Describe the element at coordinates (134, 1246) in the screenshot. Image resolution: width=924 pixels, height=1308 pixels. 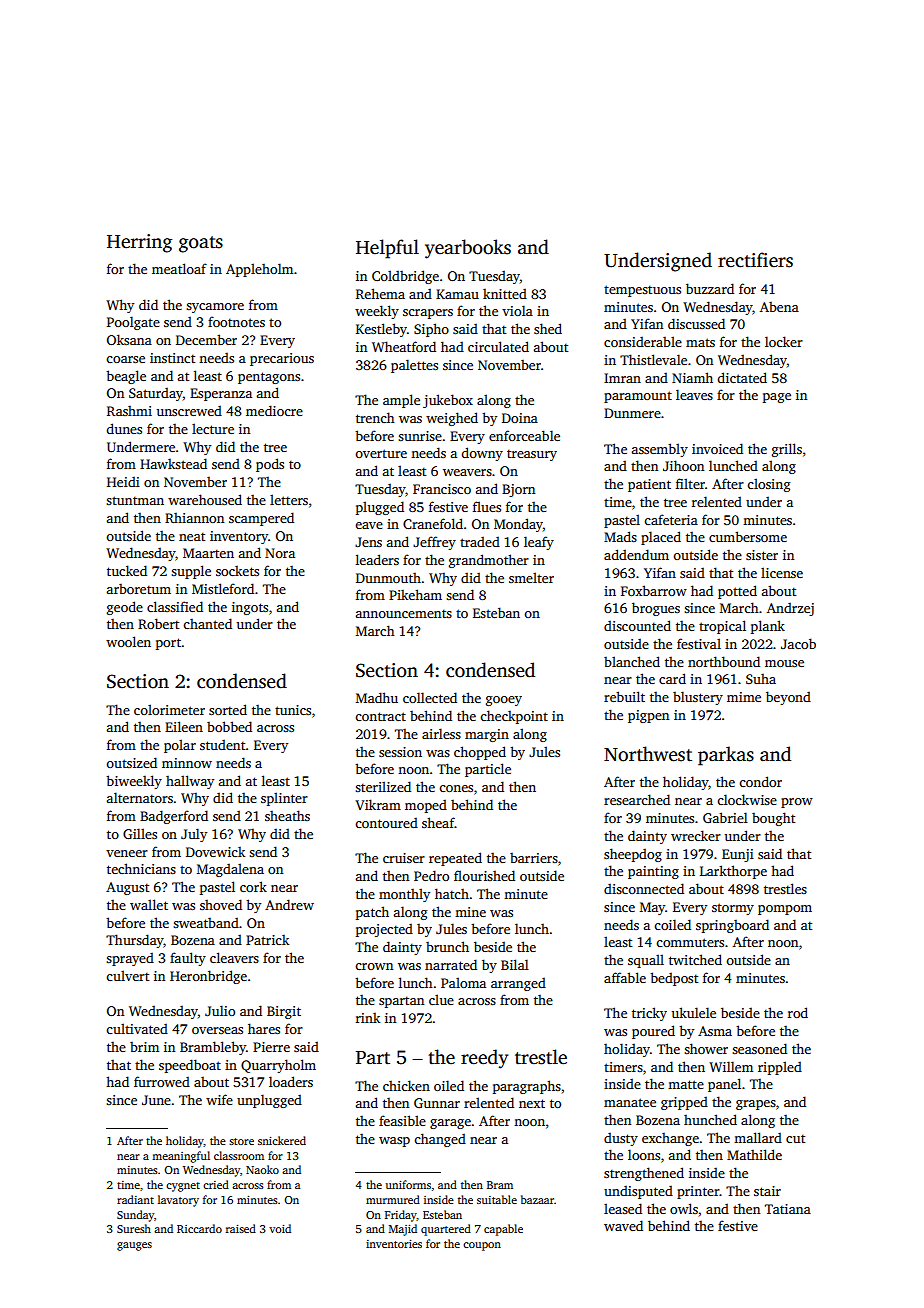
I see `gauges` at that location.
